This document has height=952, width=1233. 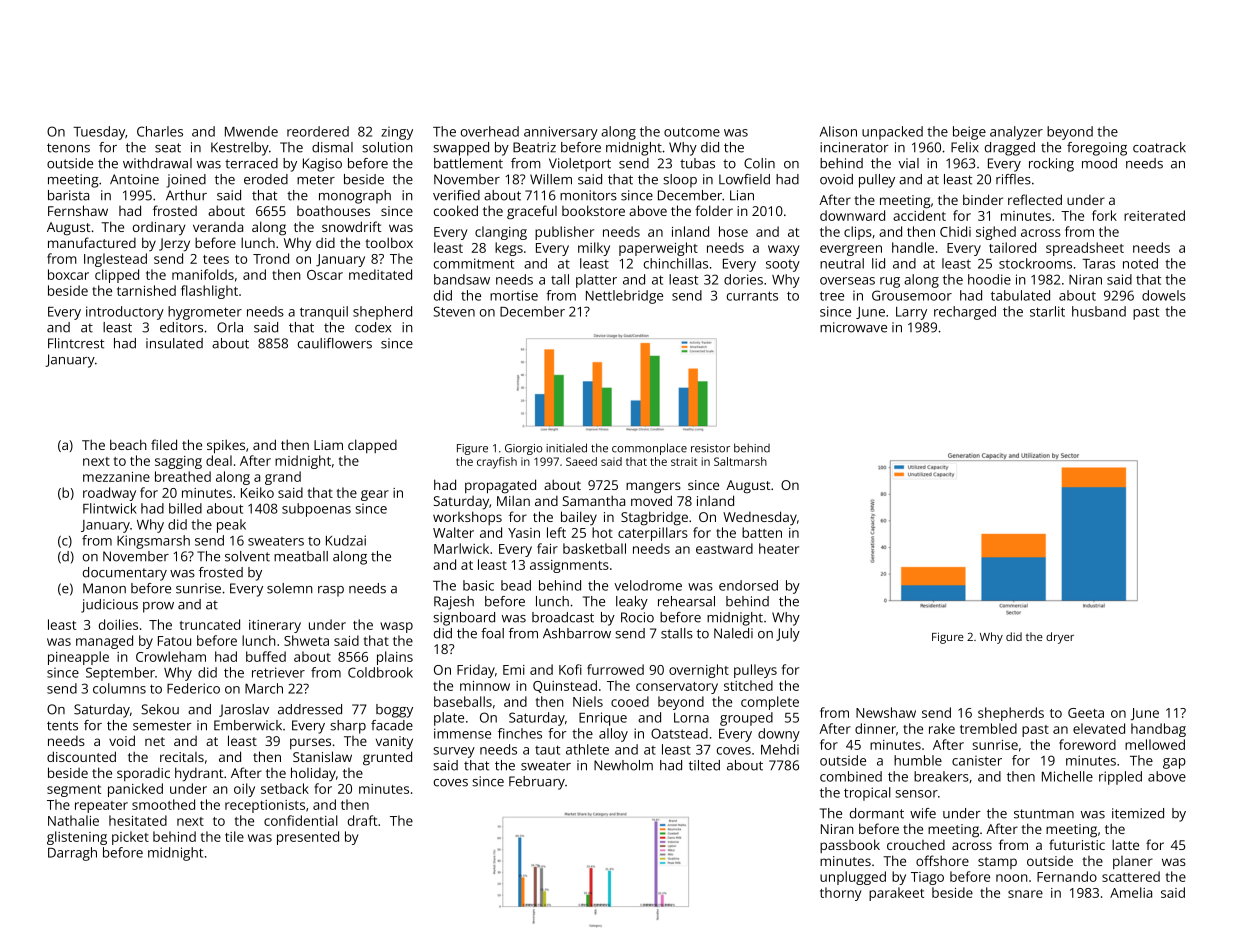 I want to click on mortise, so click(x=514, y=295).
